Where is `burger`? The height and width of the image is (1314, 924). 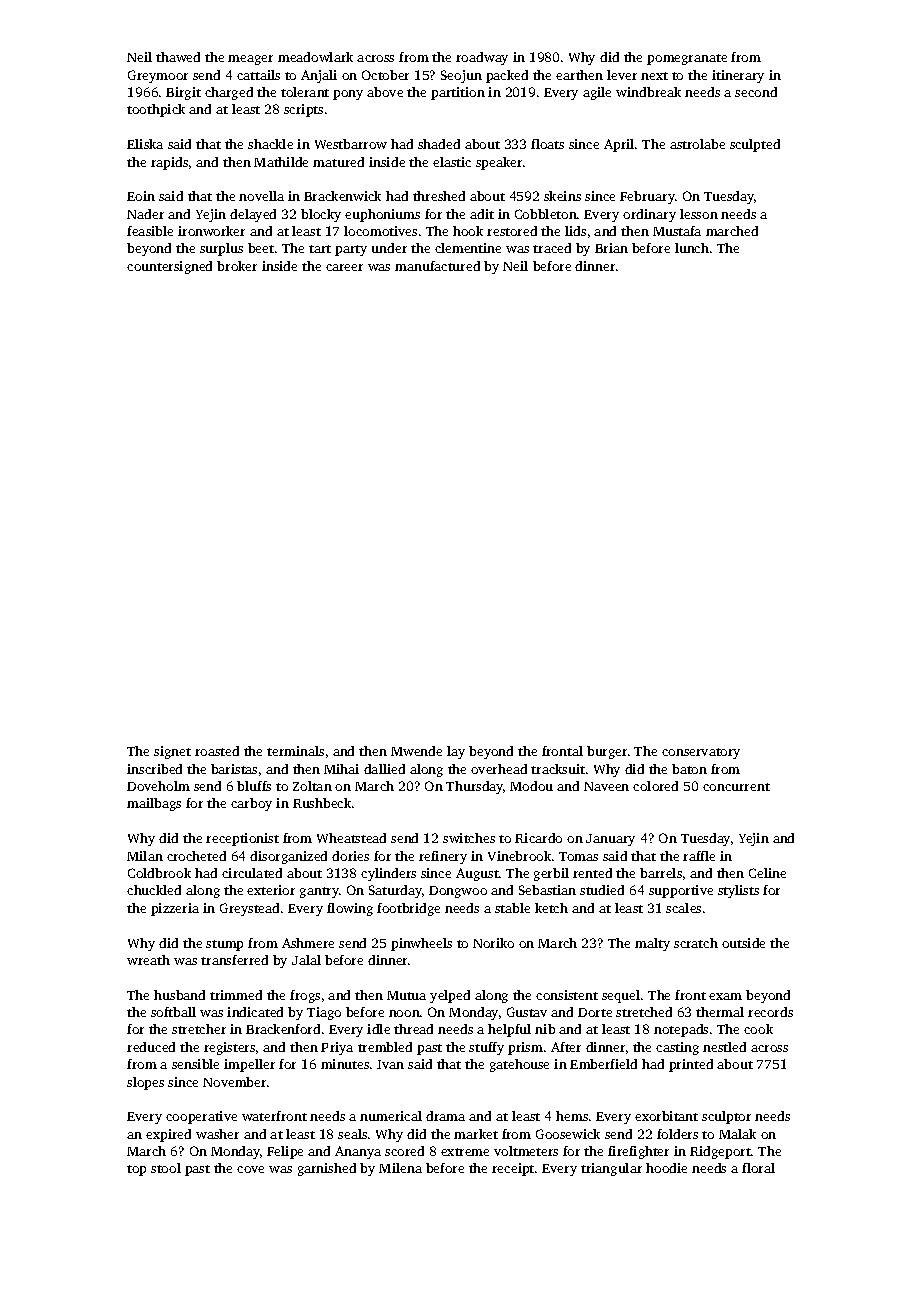
burger is located at coordinates (607, 752).
